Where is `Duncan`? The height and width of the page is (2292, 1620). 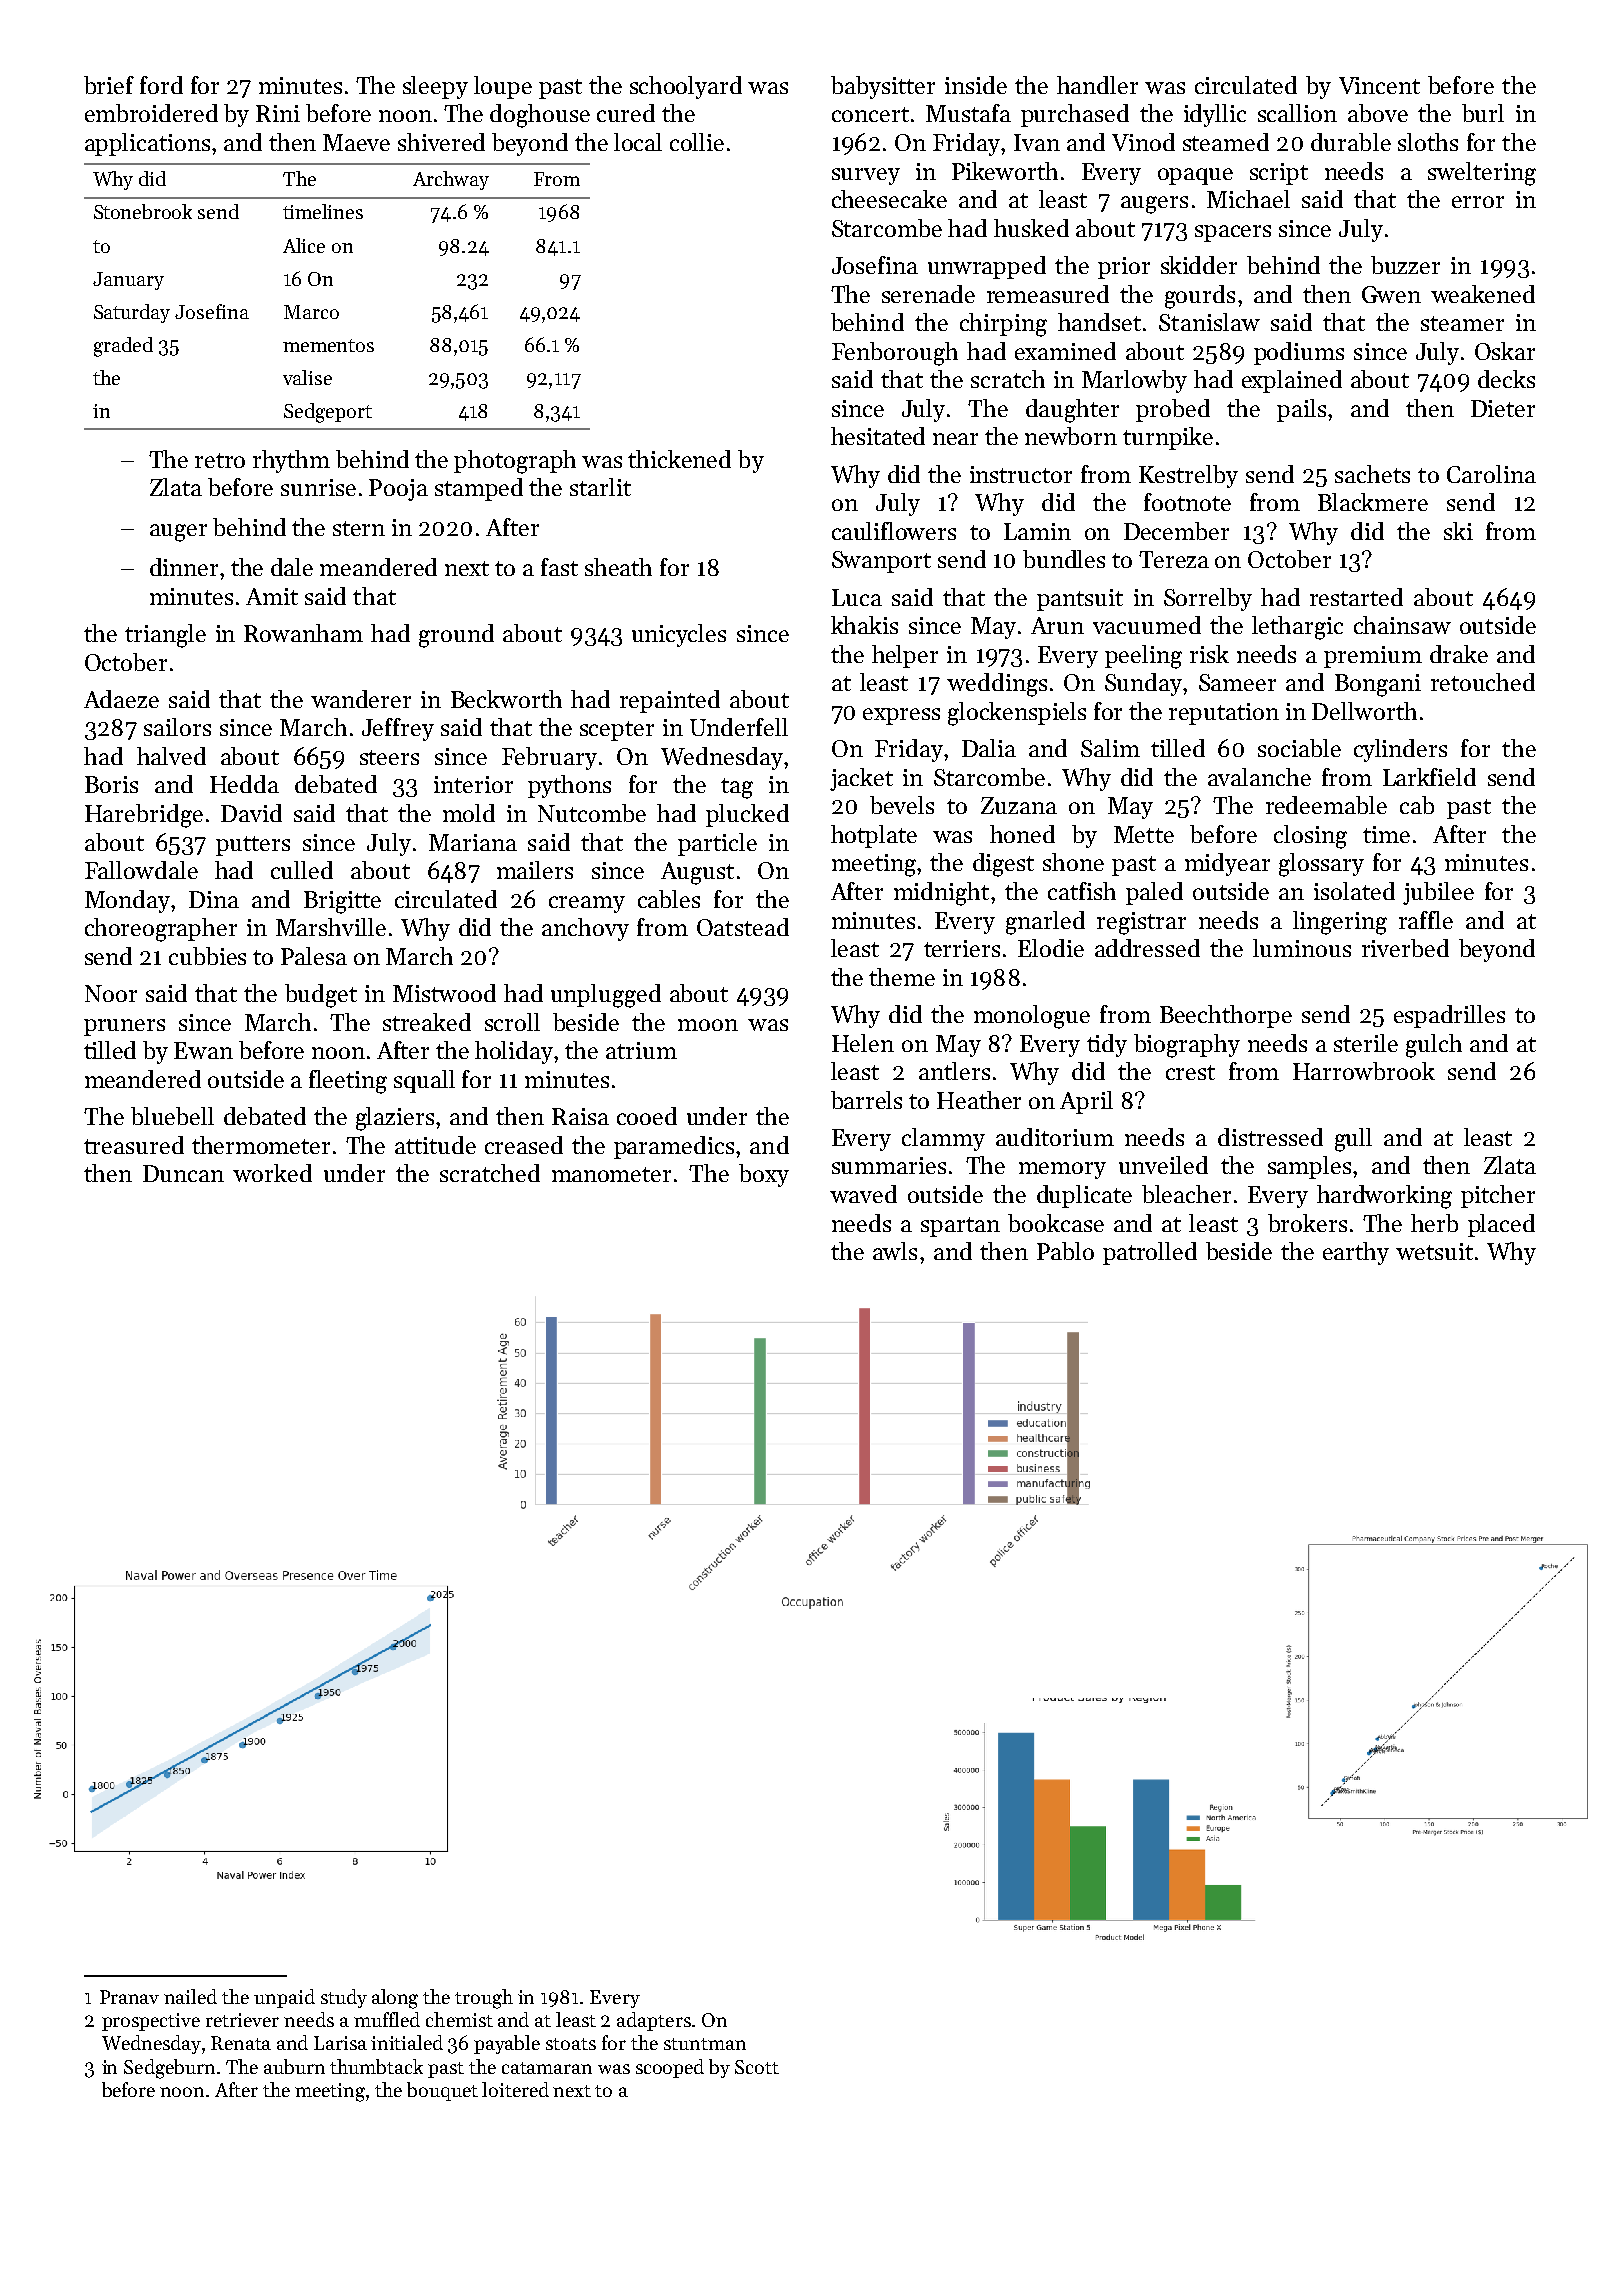 Duncan is located at coordinates (183, 1173).
